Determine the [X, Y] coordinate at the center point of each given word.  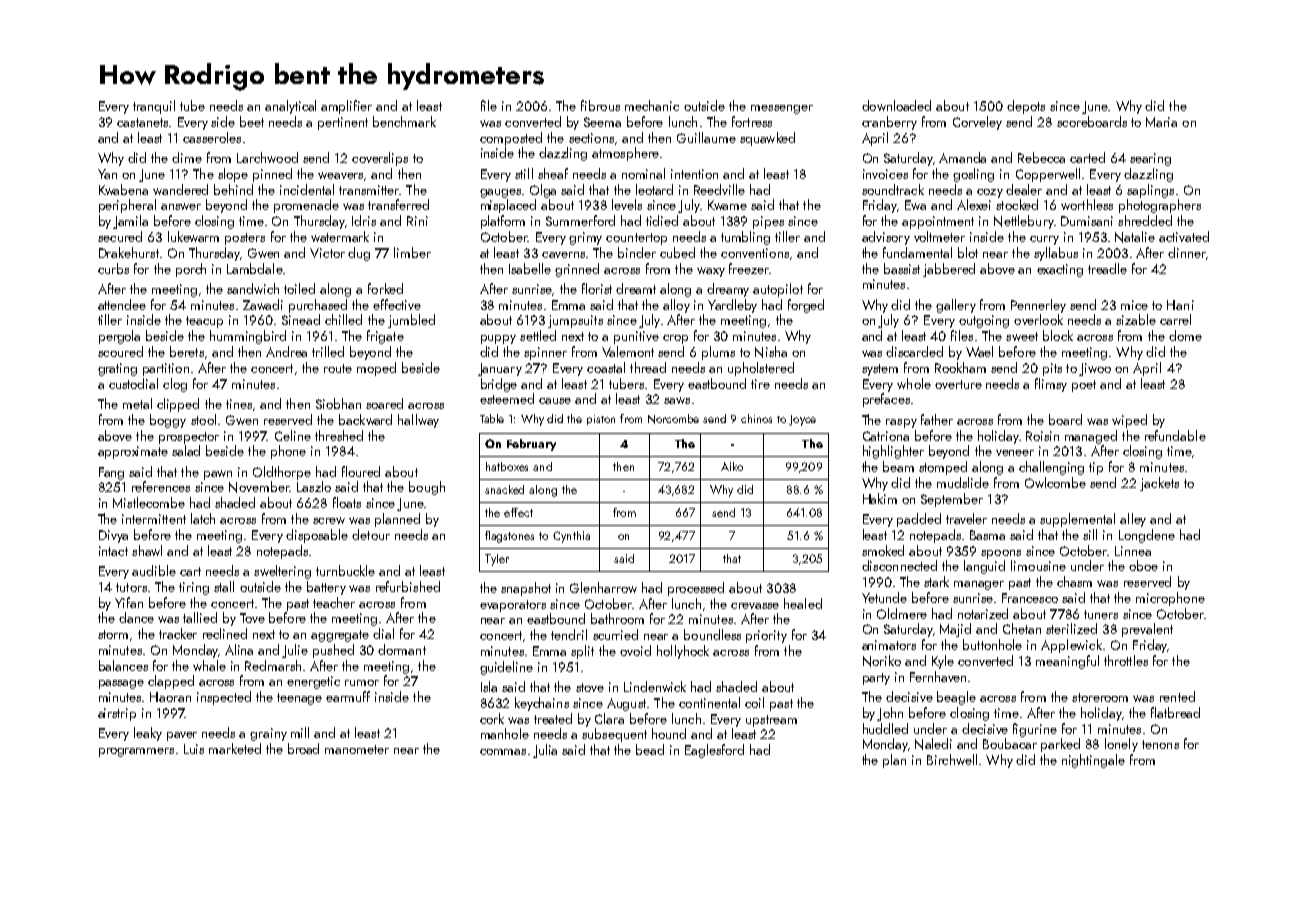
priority [766, 636]
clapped [171, 682]
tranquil [154, 107]
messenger [782, 109]
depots [1026, 107]
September [952, 500]
